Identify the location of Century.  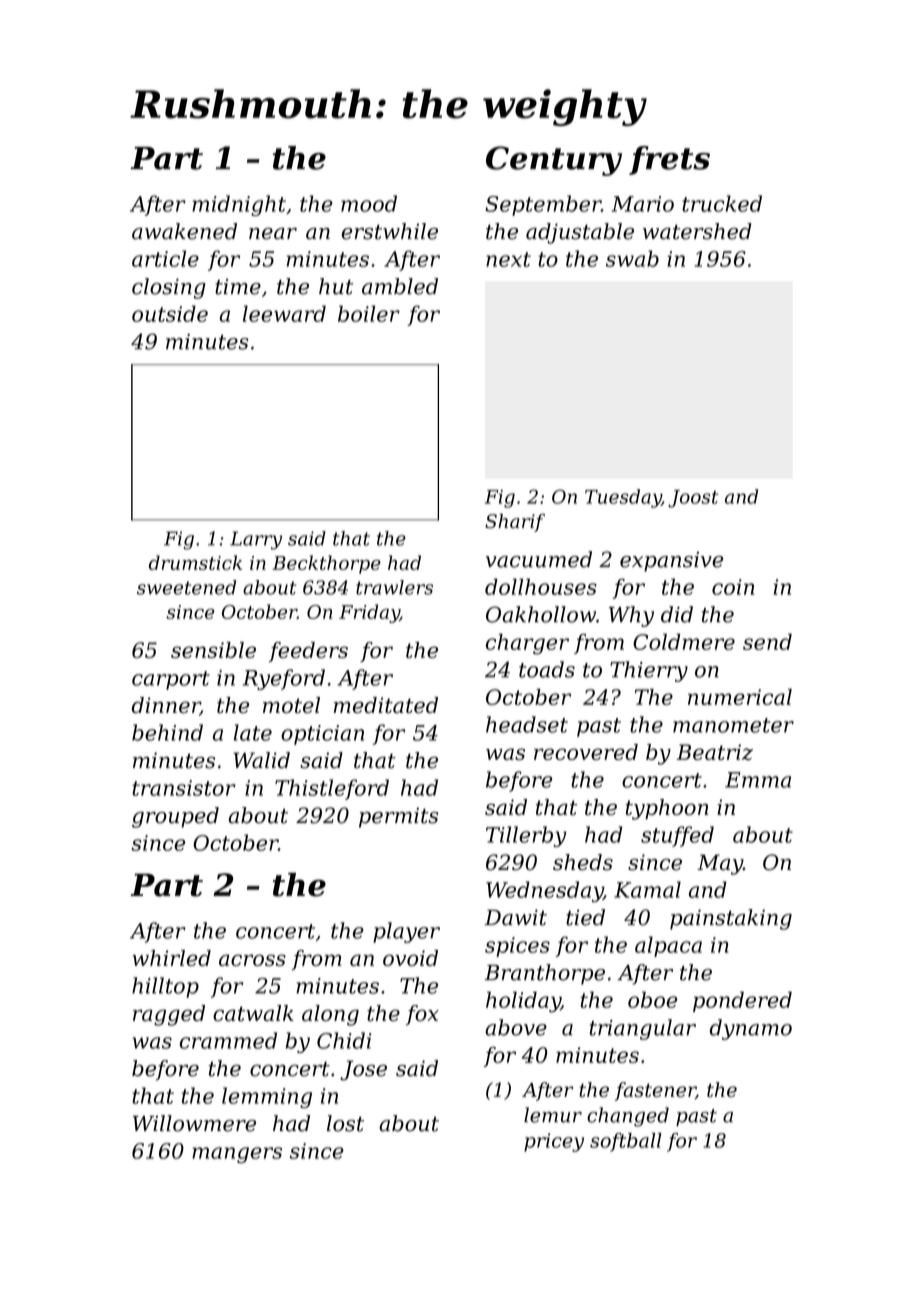
(554, 161).
